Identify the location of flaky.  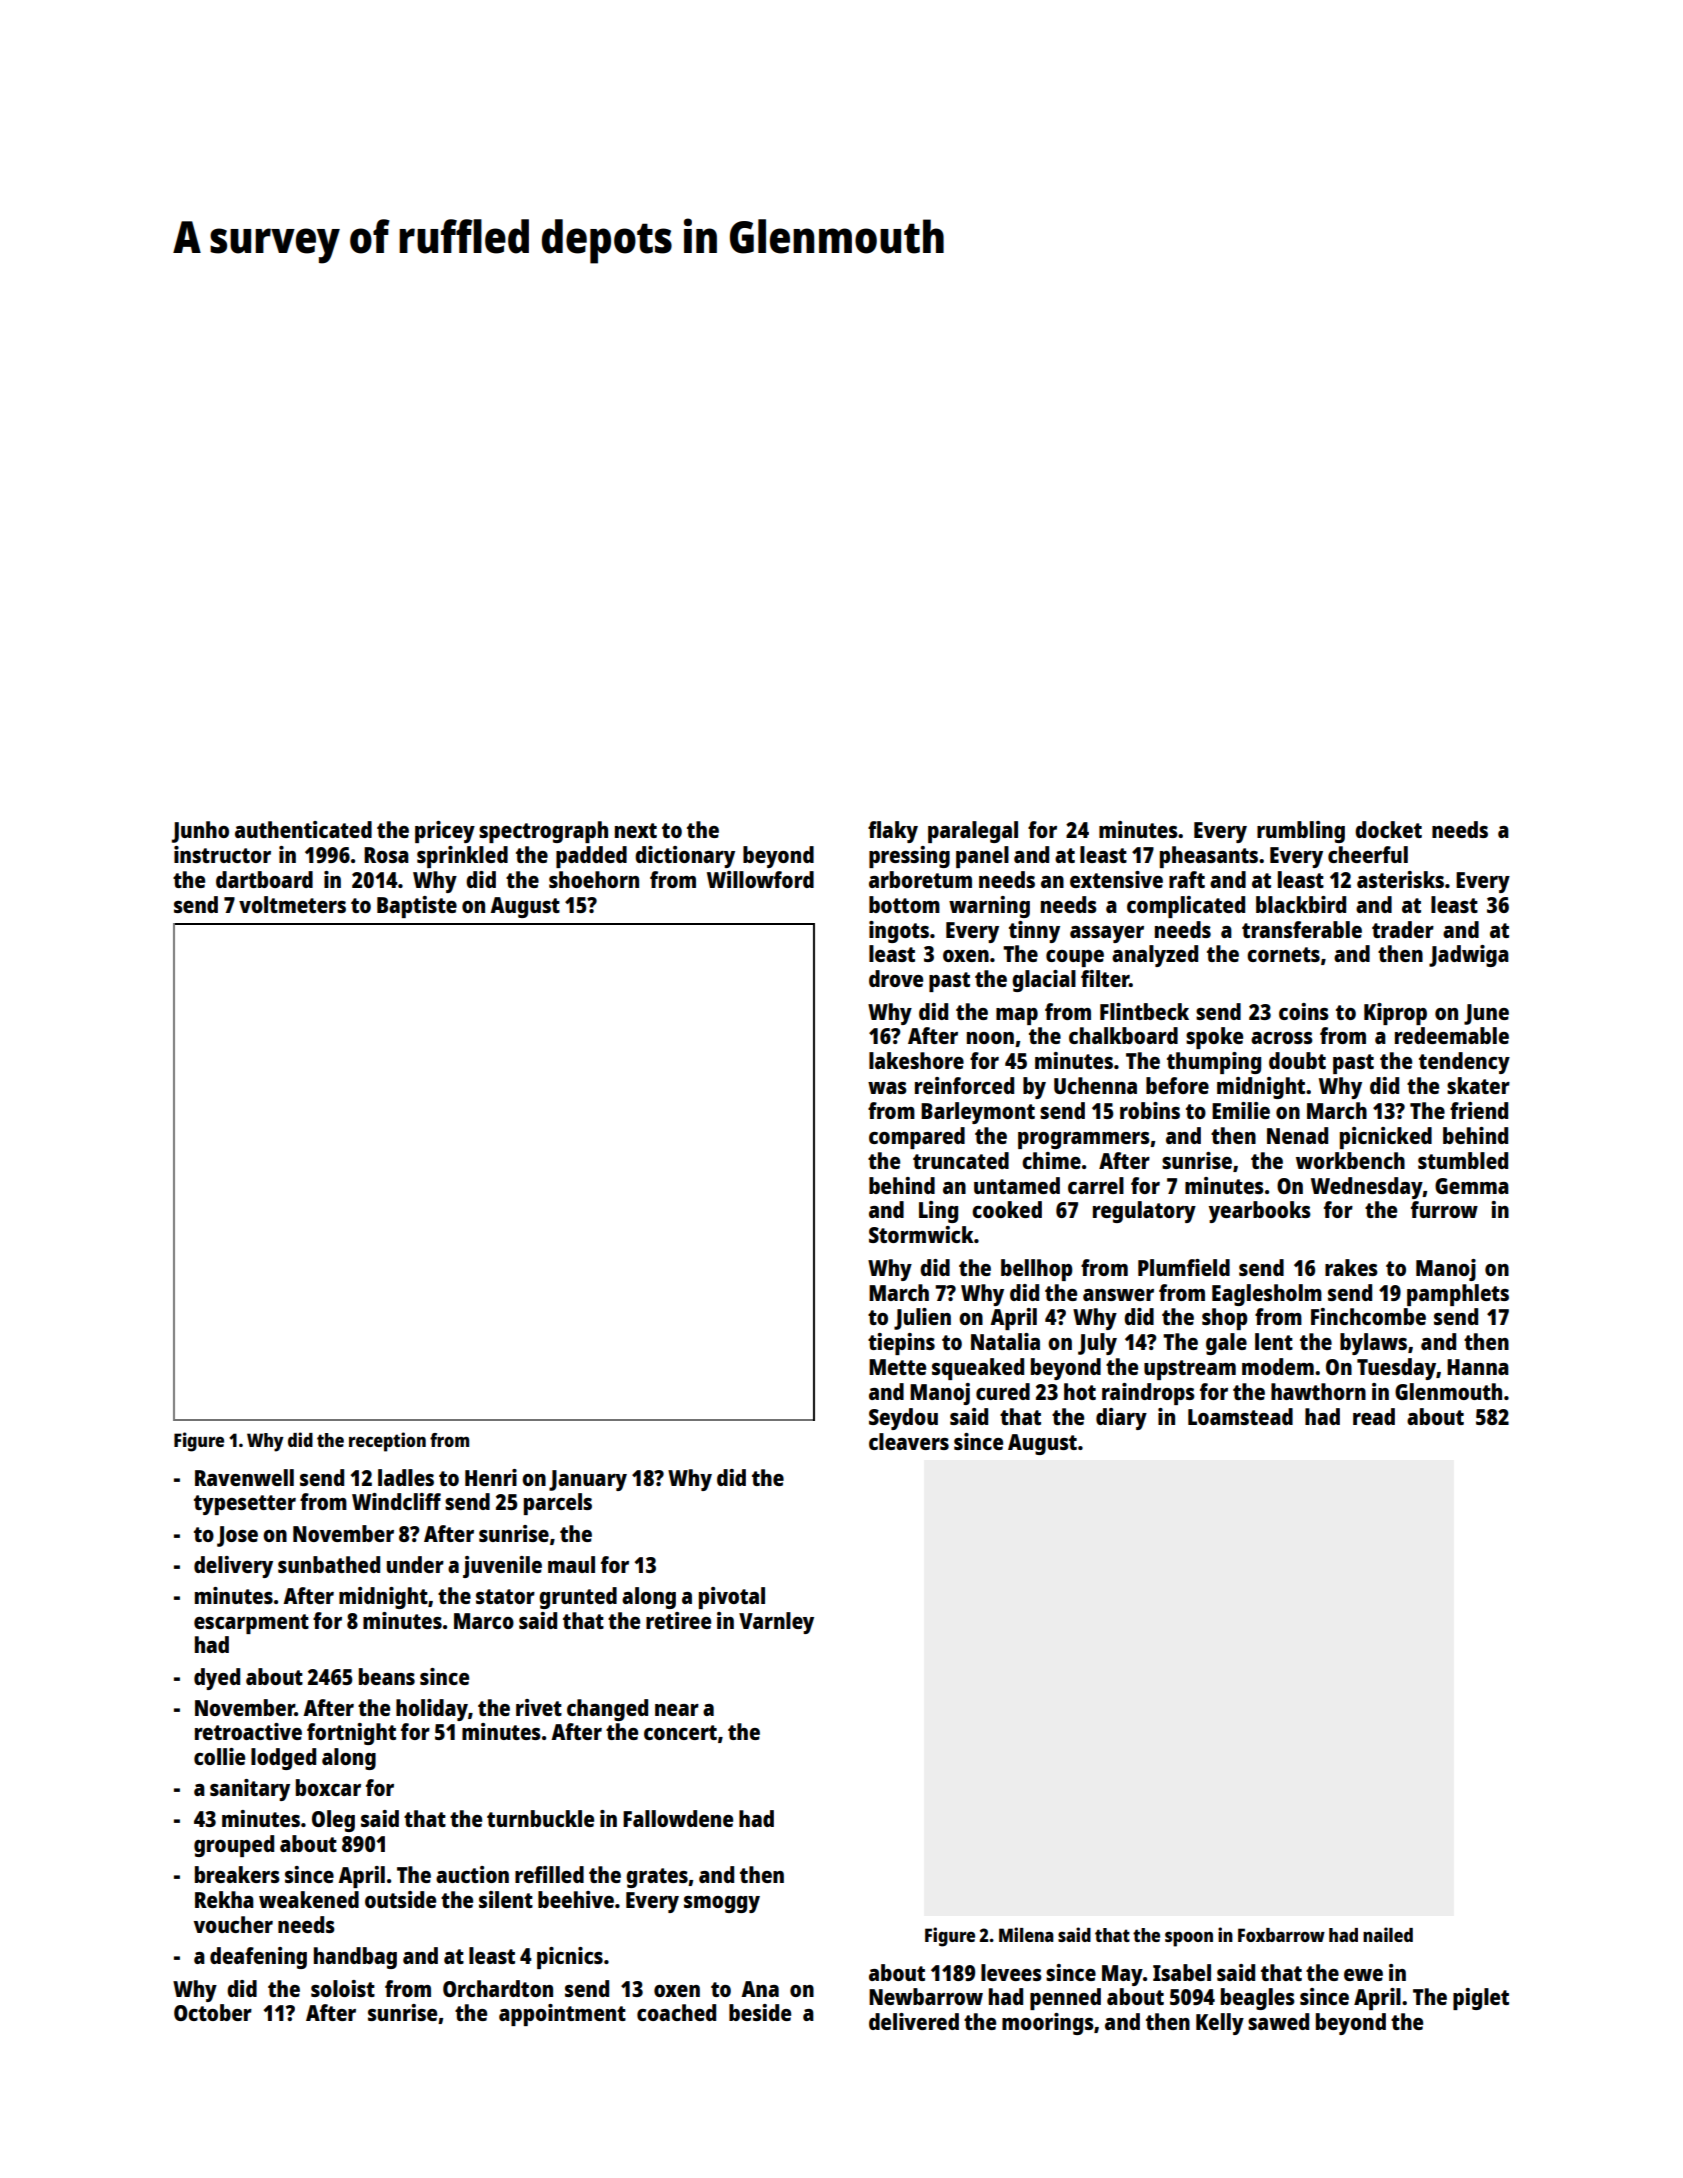
(893, 832).
